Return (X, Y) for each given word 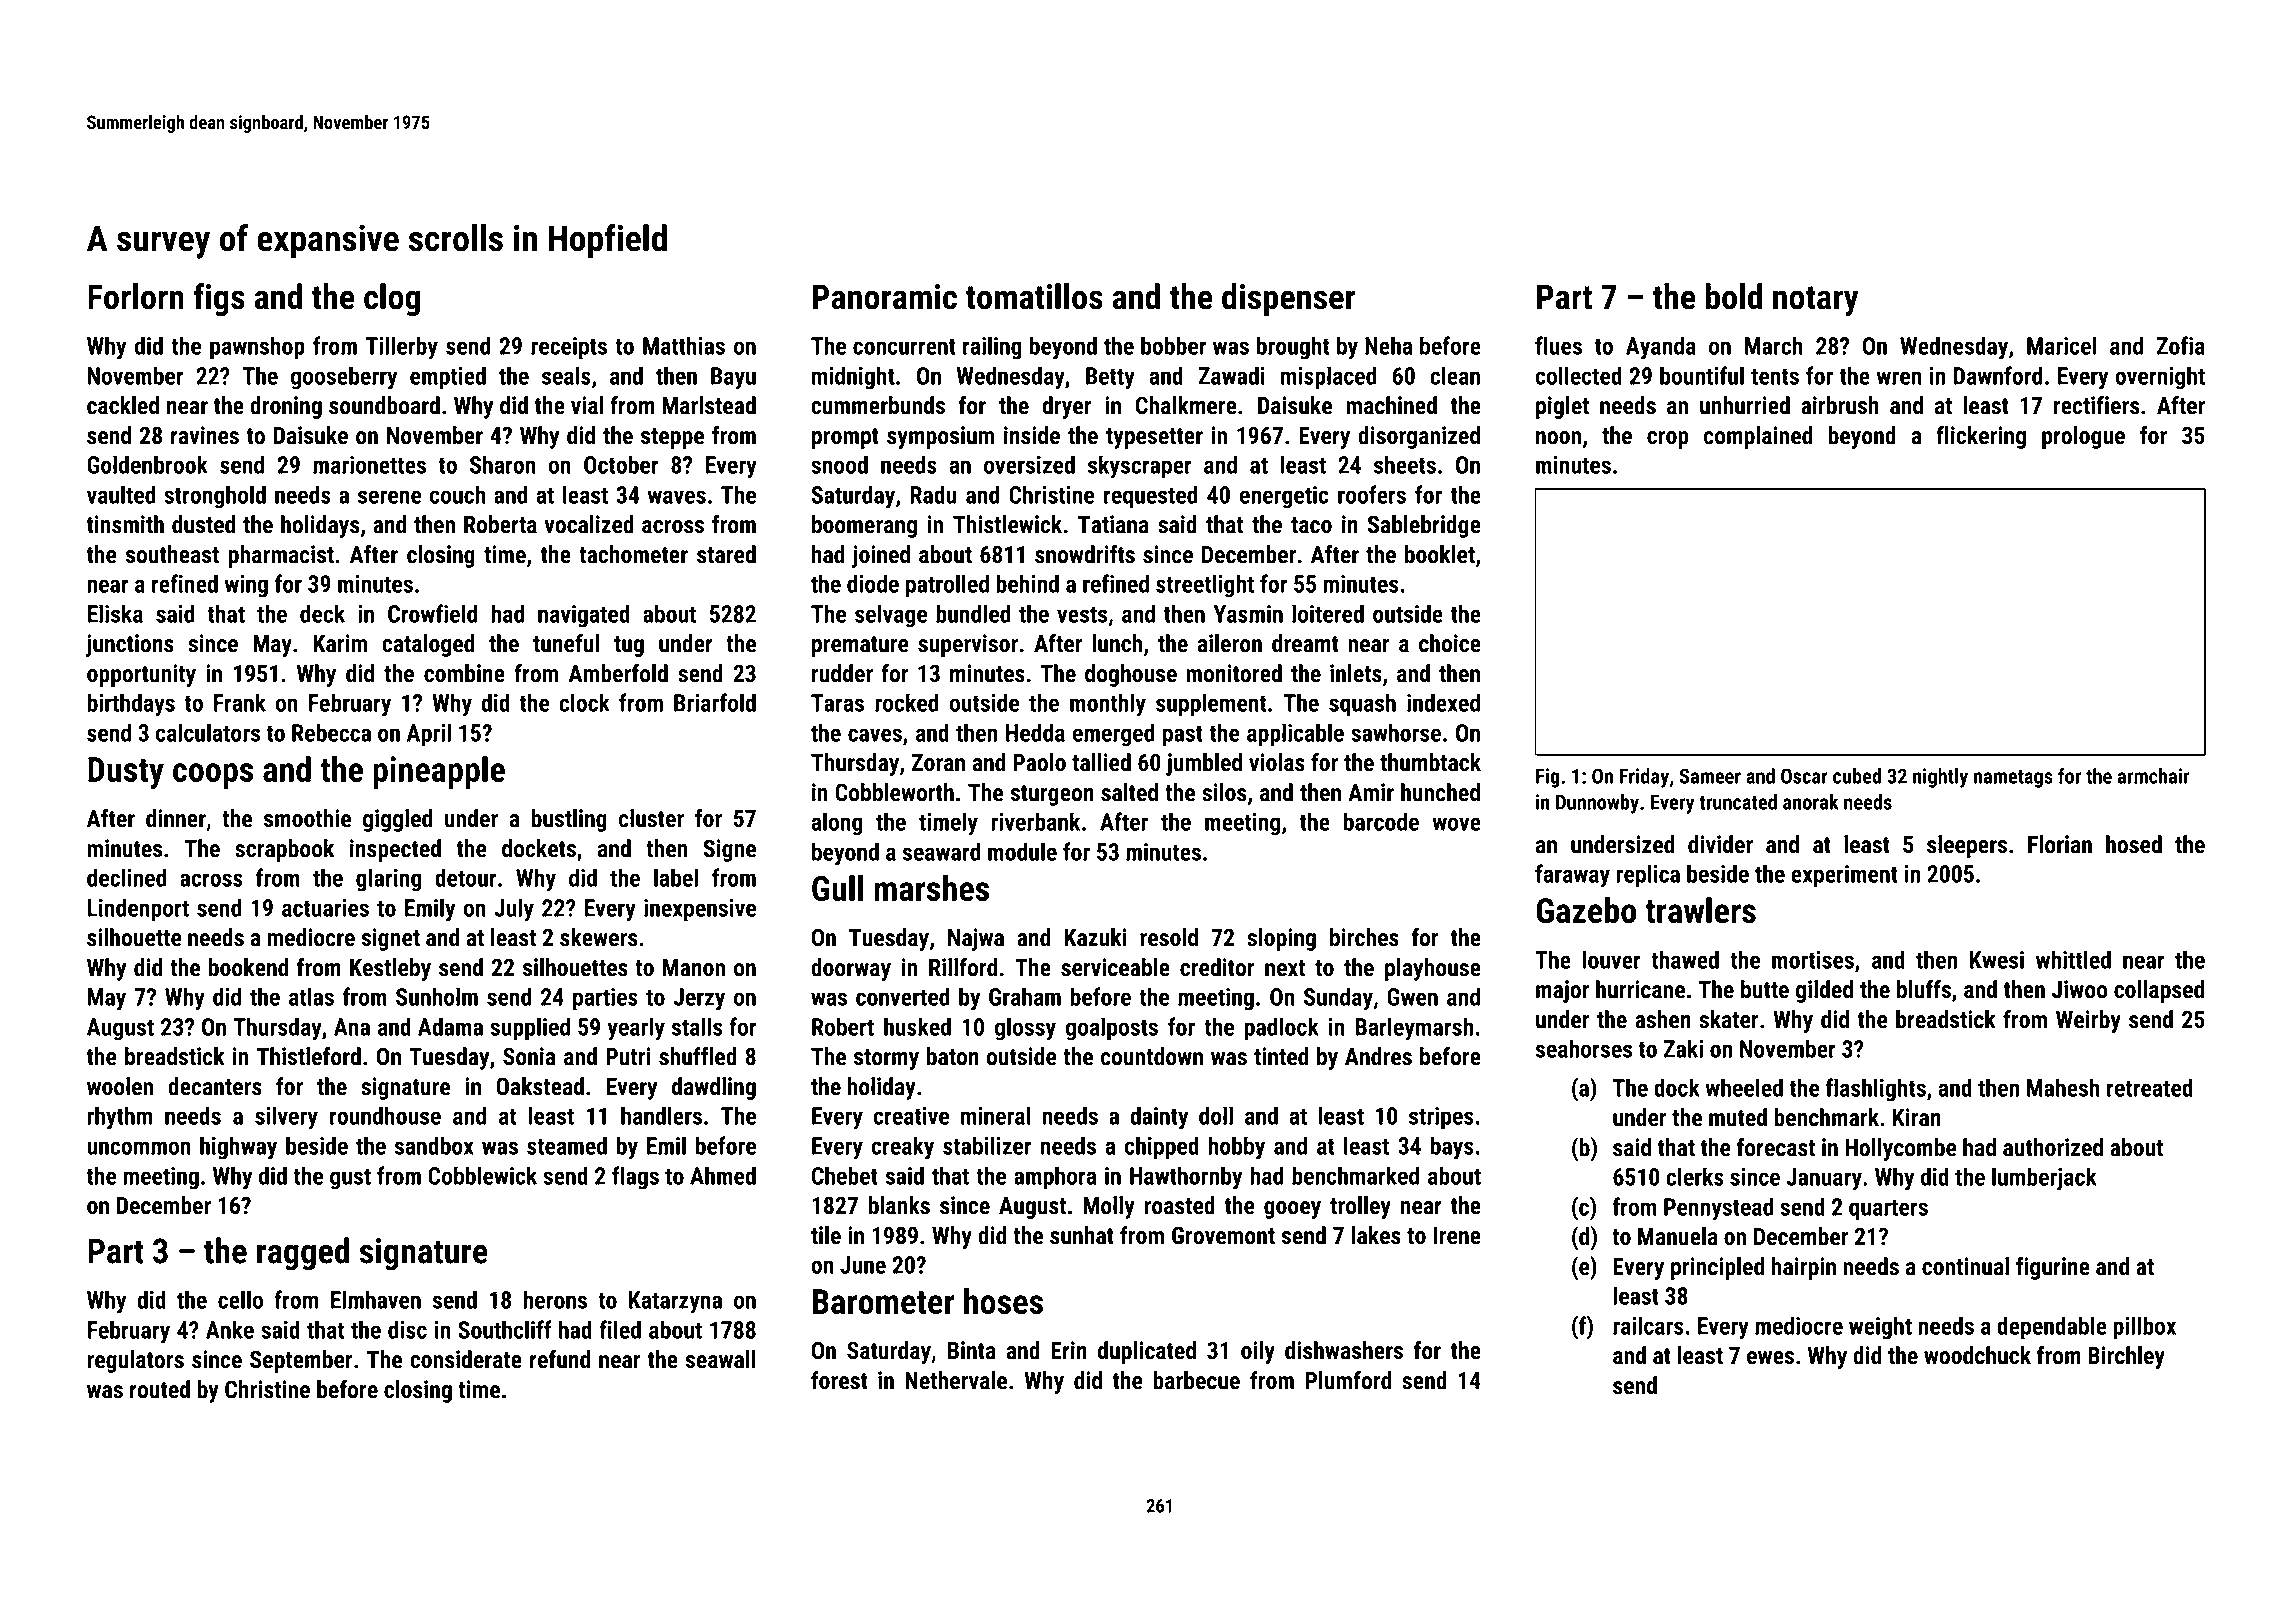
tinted (1281, 1056)
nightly (1940, 778)
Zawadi (1231, 375)
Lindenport (138, 910)
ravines (205, 435)
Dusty (126, 773)
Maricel (2061, 345)
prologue (2083, 437)
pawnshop (257, 348)
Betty (1110, 378)
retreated (2150, 1087)
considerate (466, 1359)
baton (953, 1056)
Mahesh (2063, 1087)
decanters (215, 1086)
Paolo (1039, 762)
